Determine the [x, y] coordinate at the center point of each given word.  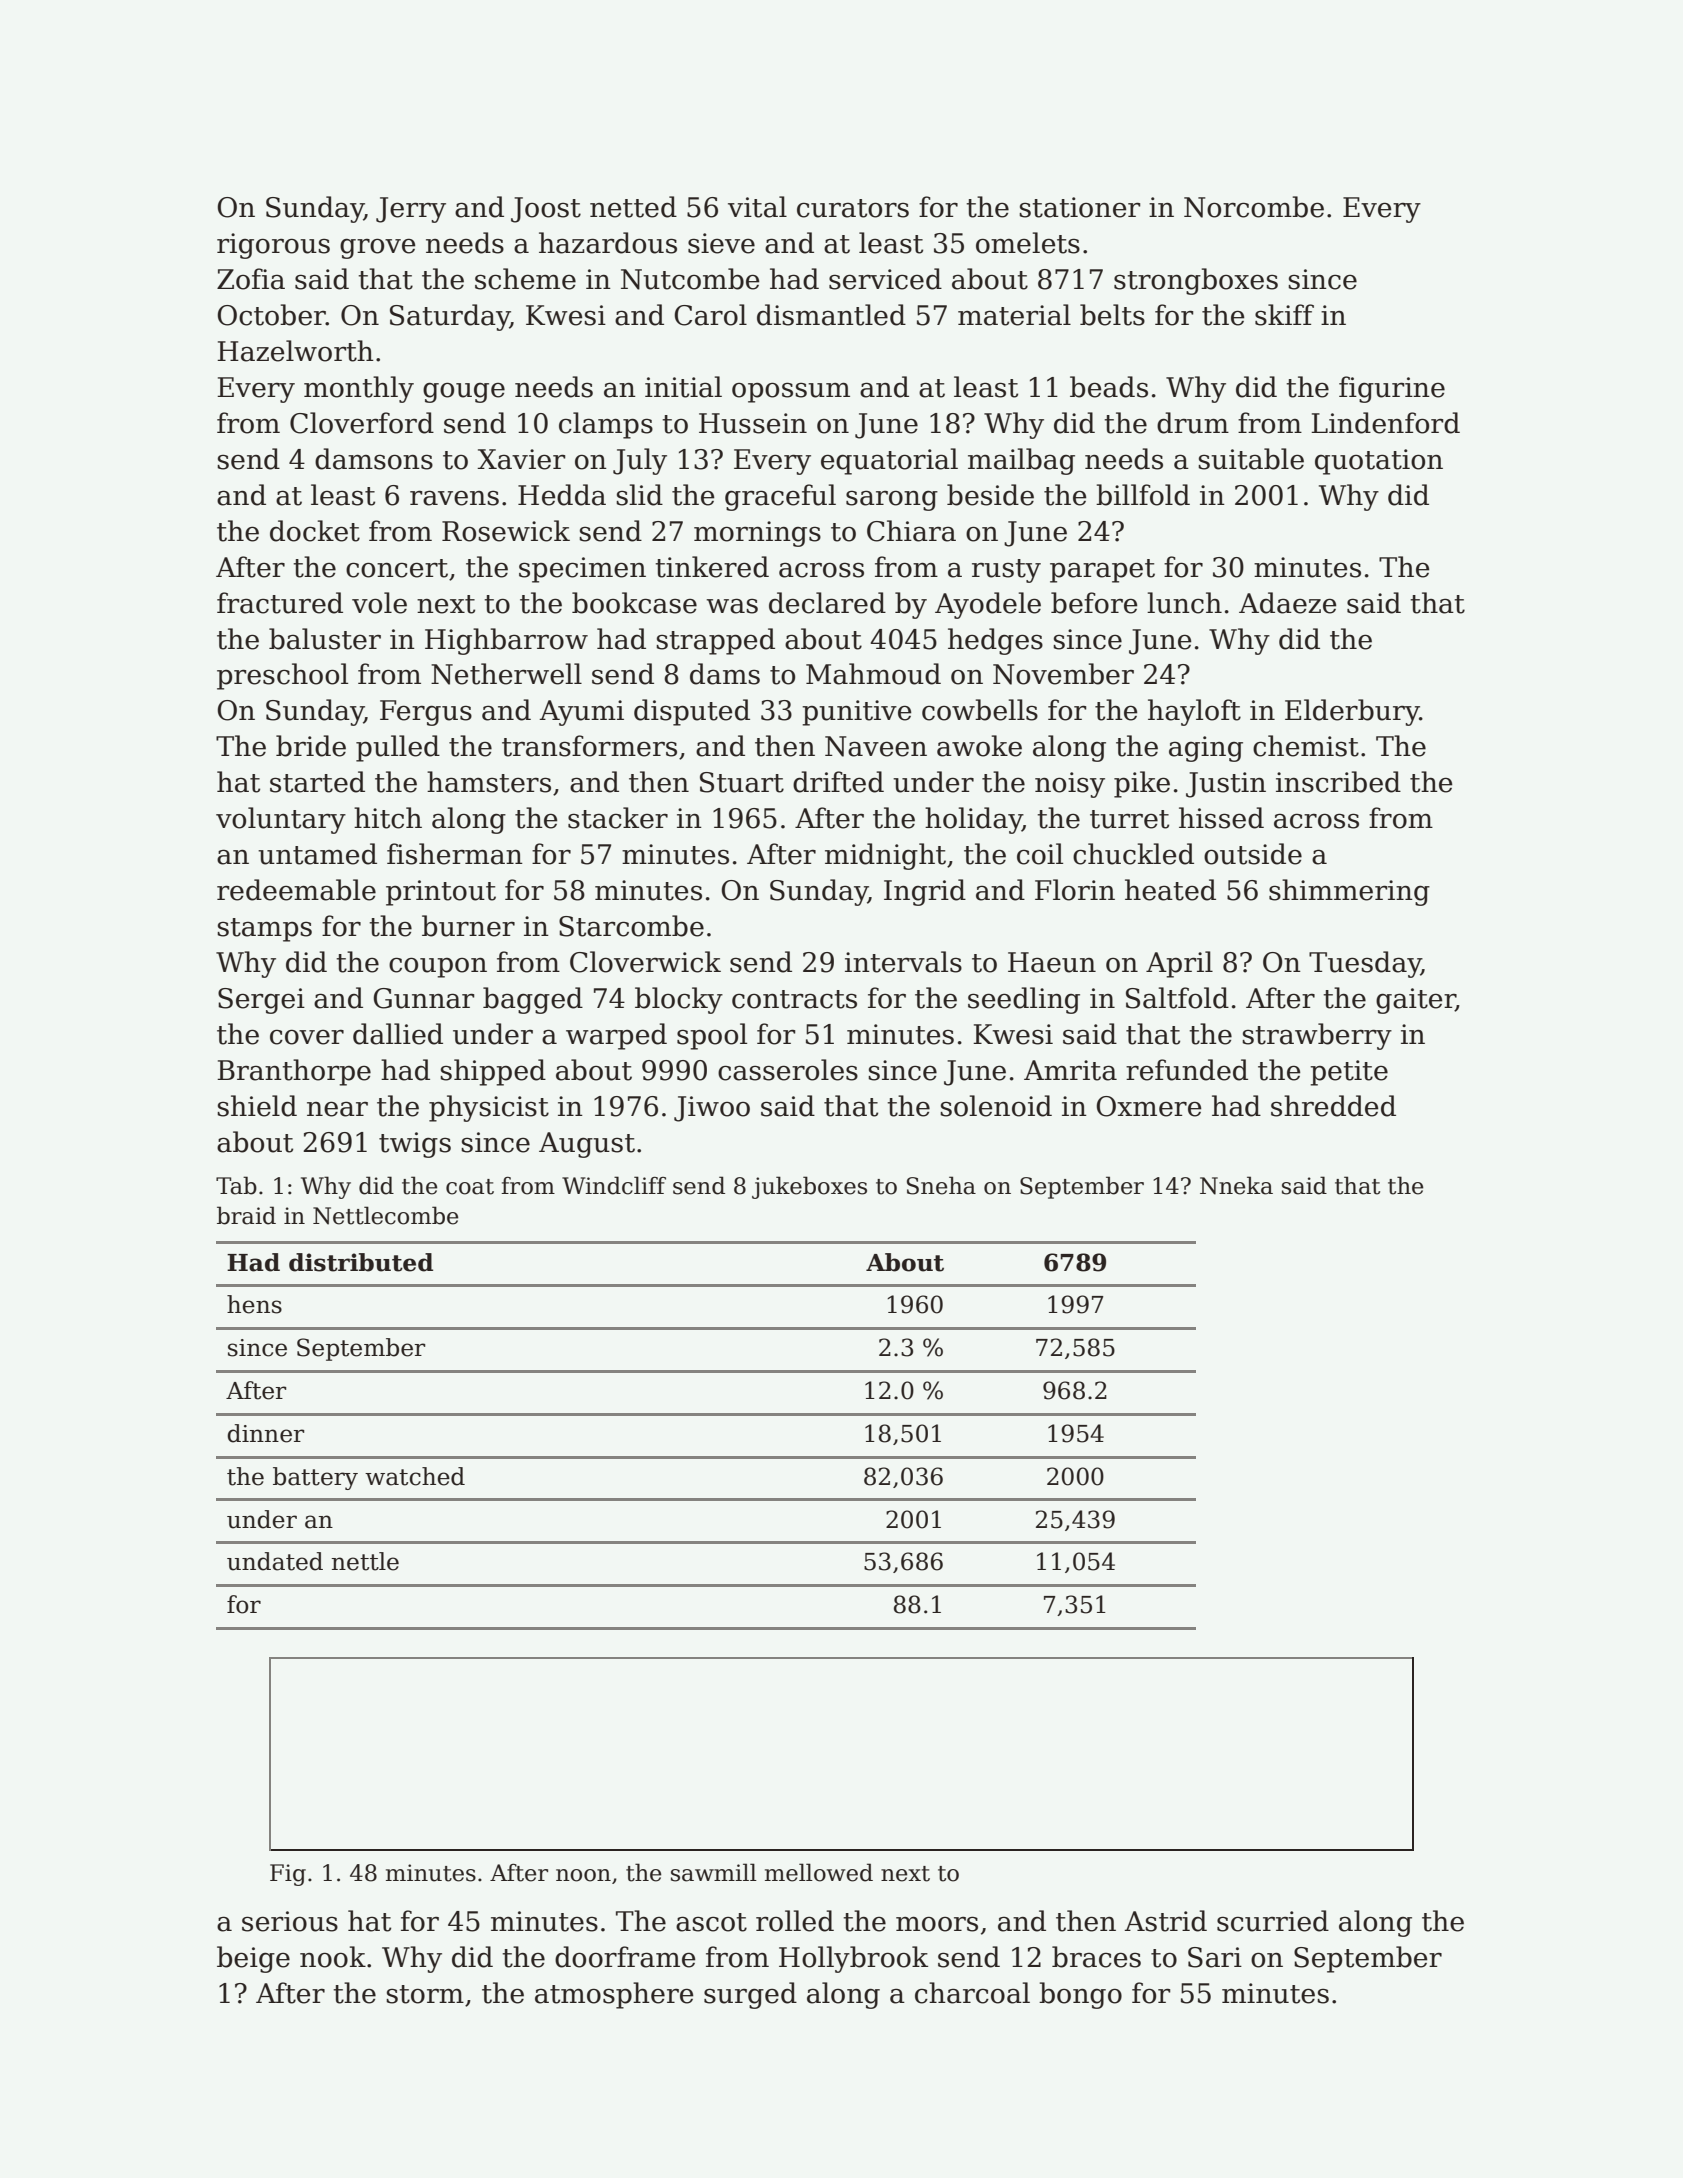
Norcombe [1254, 207]
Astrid [1165, 1921]
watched [415, 1476]
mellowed [819, 1872]
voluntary [281, 820]
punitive [857, 713]
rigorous [273, 246]
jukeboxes [809, 1187]
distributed [361, 1262]
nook [333, 1957]
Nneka [1236, 1185]
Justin [1226, 785]
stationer [1080, 207]
